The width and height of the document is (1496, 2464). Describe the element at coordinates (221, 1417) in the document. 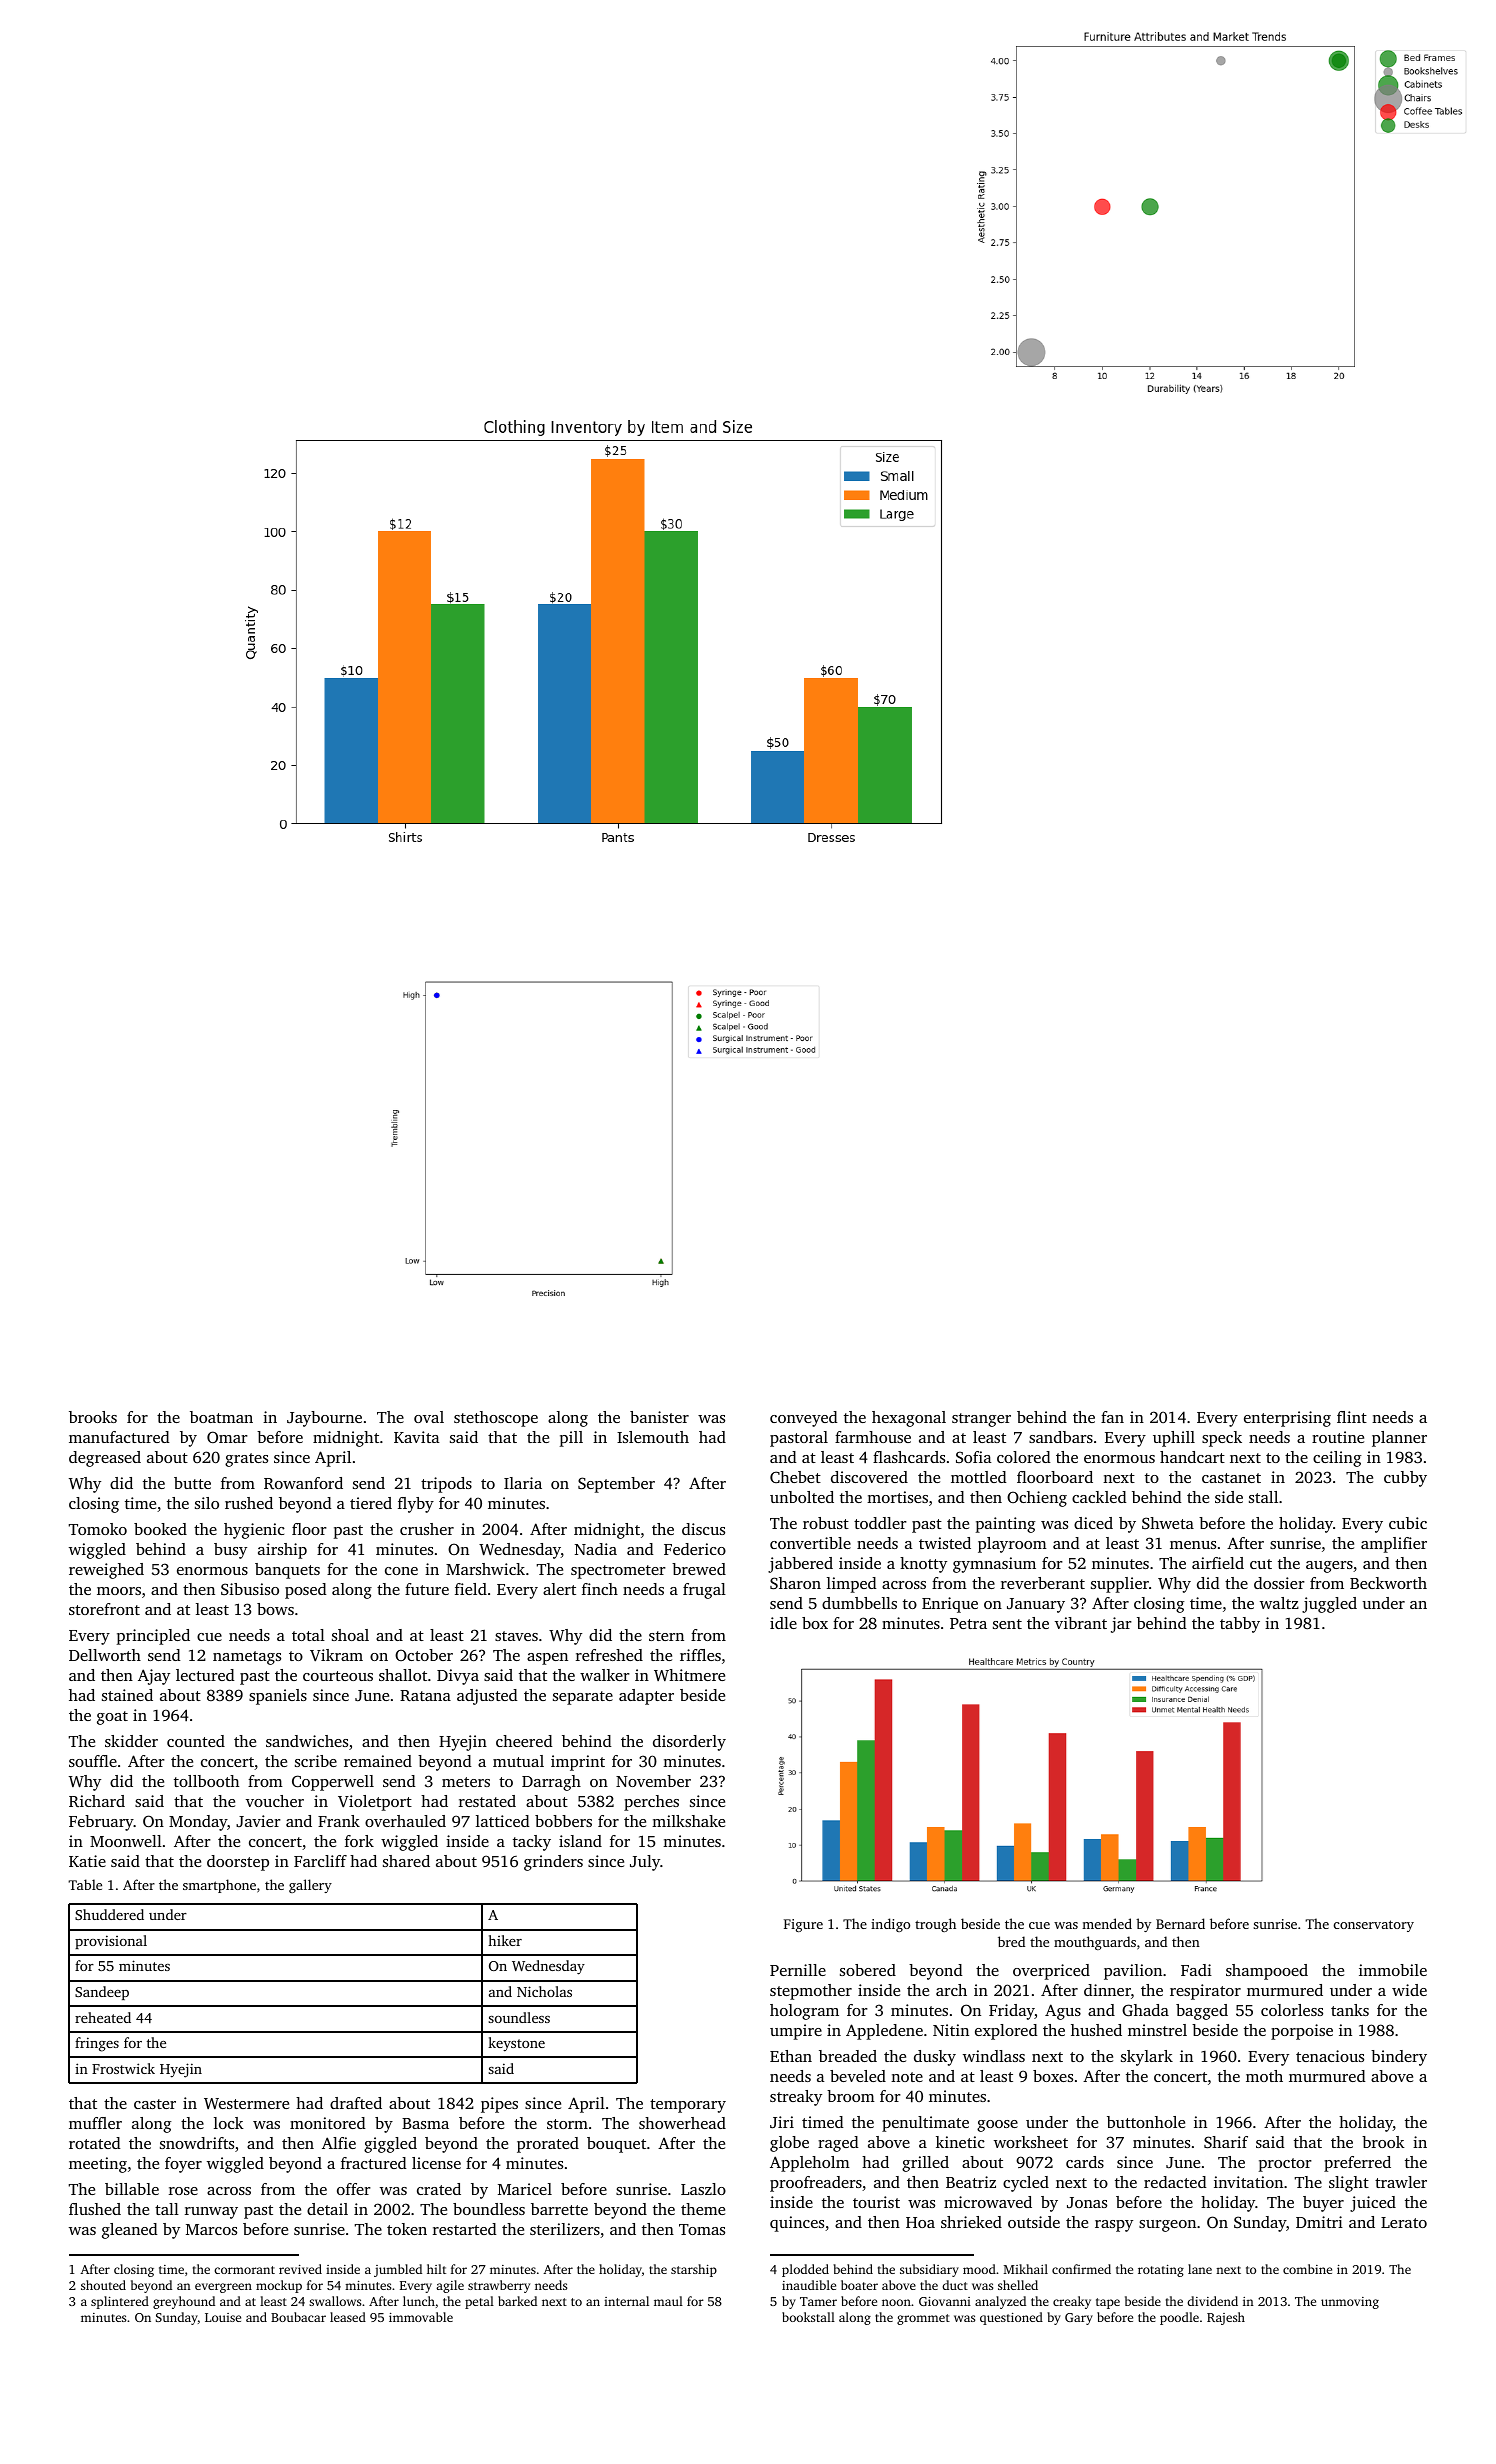

I see `boatman` at that location.
